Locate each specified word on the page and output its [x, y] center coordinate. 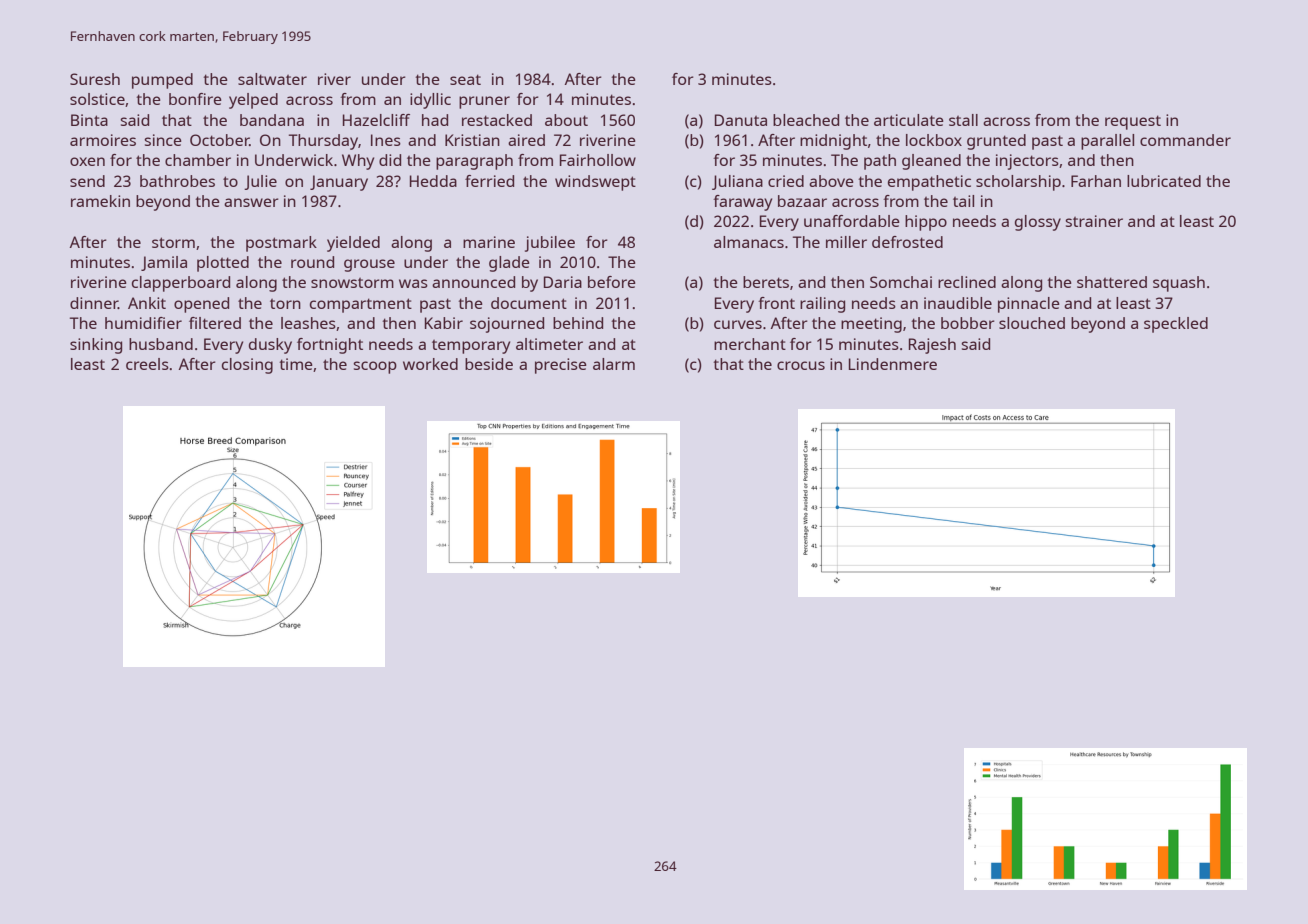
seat [465, 79]
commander [1185, 140]
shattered [1112, 282]
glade [509, 264]
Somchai [901, 282]
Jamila [164, 263]
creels [147, 364]
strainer [1094, 221]
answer [251, 202]
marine [489, 242]
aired [526, 140]
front [776, 303]
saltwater [272, 79]
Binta [89, 120]
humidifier [143, 323]
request [1133, 122]
